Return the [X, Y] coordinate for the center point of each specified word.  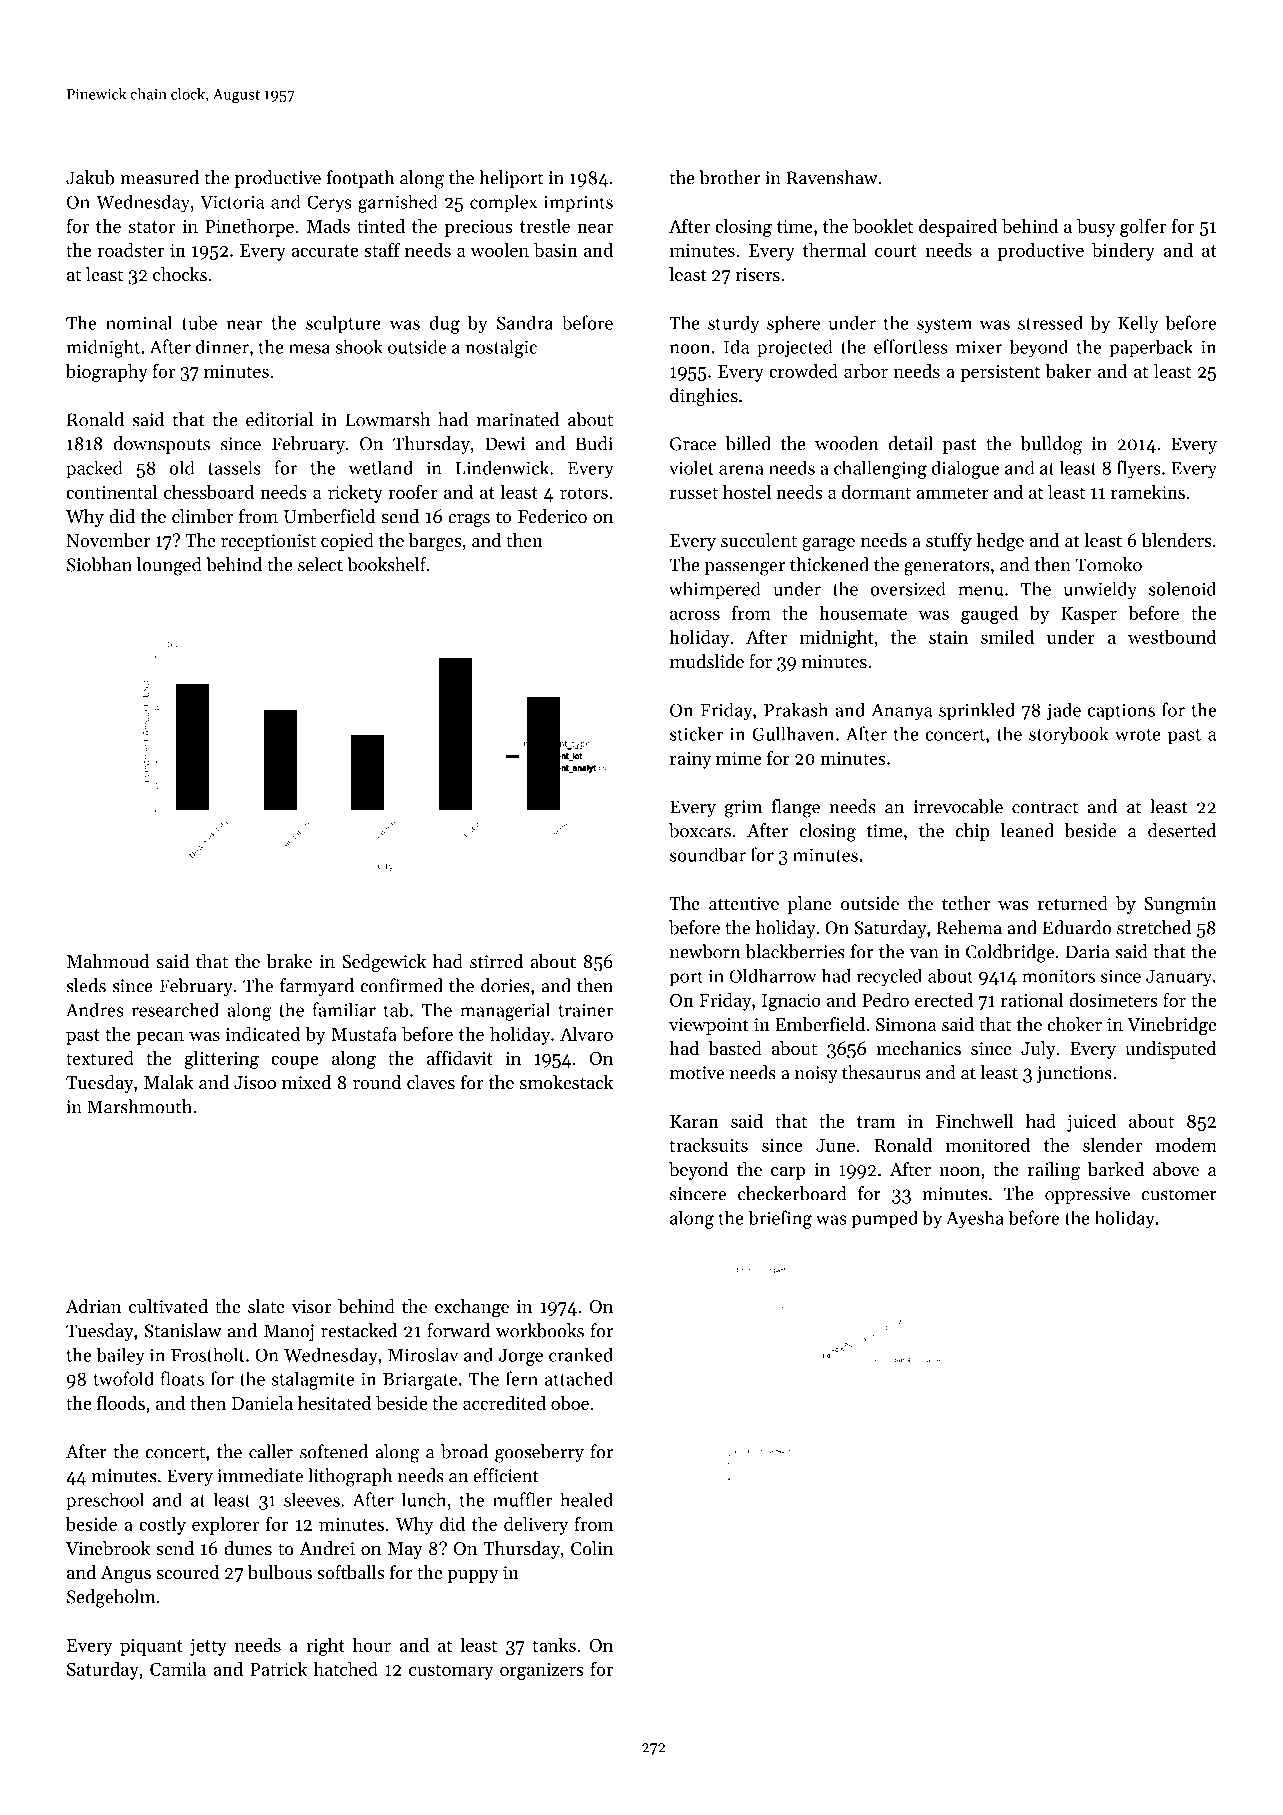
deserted [1182, 830]
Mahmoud [108, 961]
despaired [958, 228]
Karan [694, 1121]
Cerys [329, 204]
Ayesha [975, 1219]
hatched [346, 1669]
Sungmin [1180, 906]
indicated [263, 1034]
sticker [697, 733]
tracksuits [708, 1145]
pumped [884, 1219]
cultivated [168, 1306]
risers [757, 274]
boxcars [700, 830]
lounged [169, 566]
